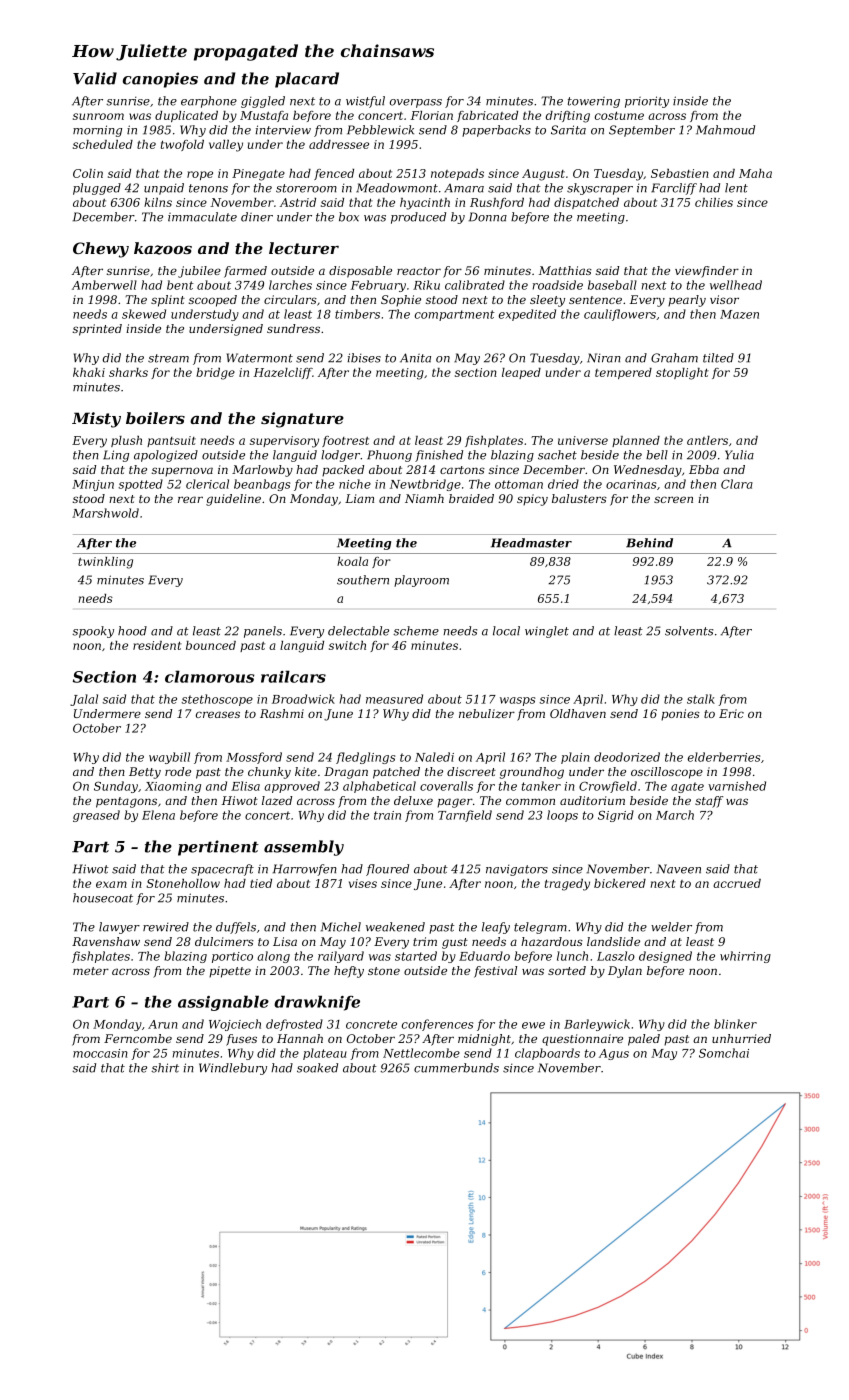  What do you see at coordinates (647, 102) in the page?
I see `priority` at bounding box center [647, 102].
